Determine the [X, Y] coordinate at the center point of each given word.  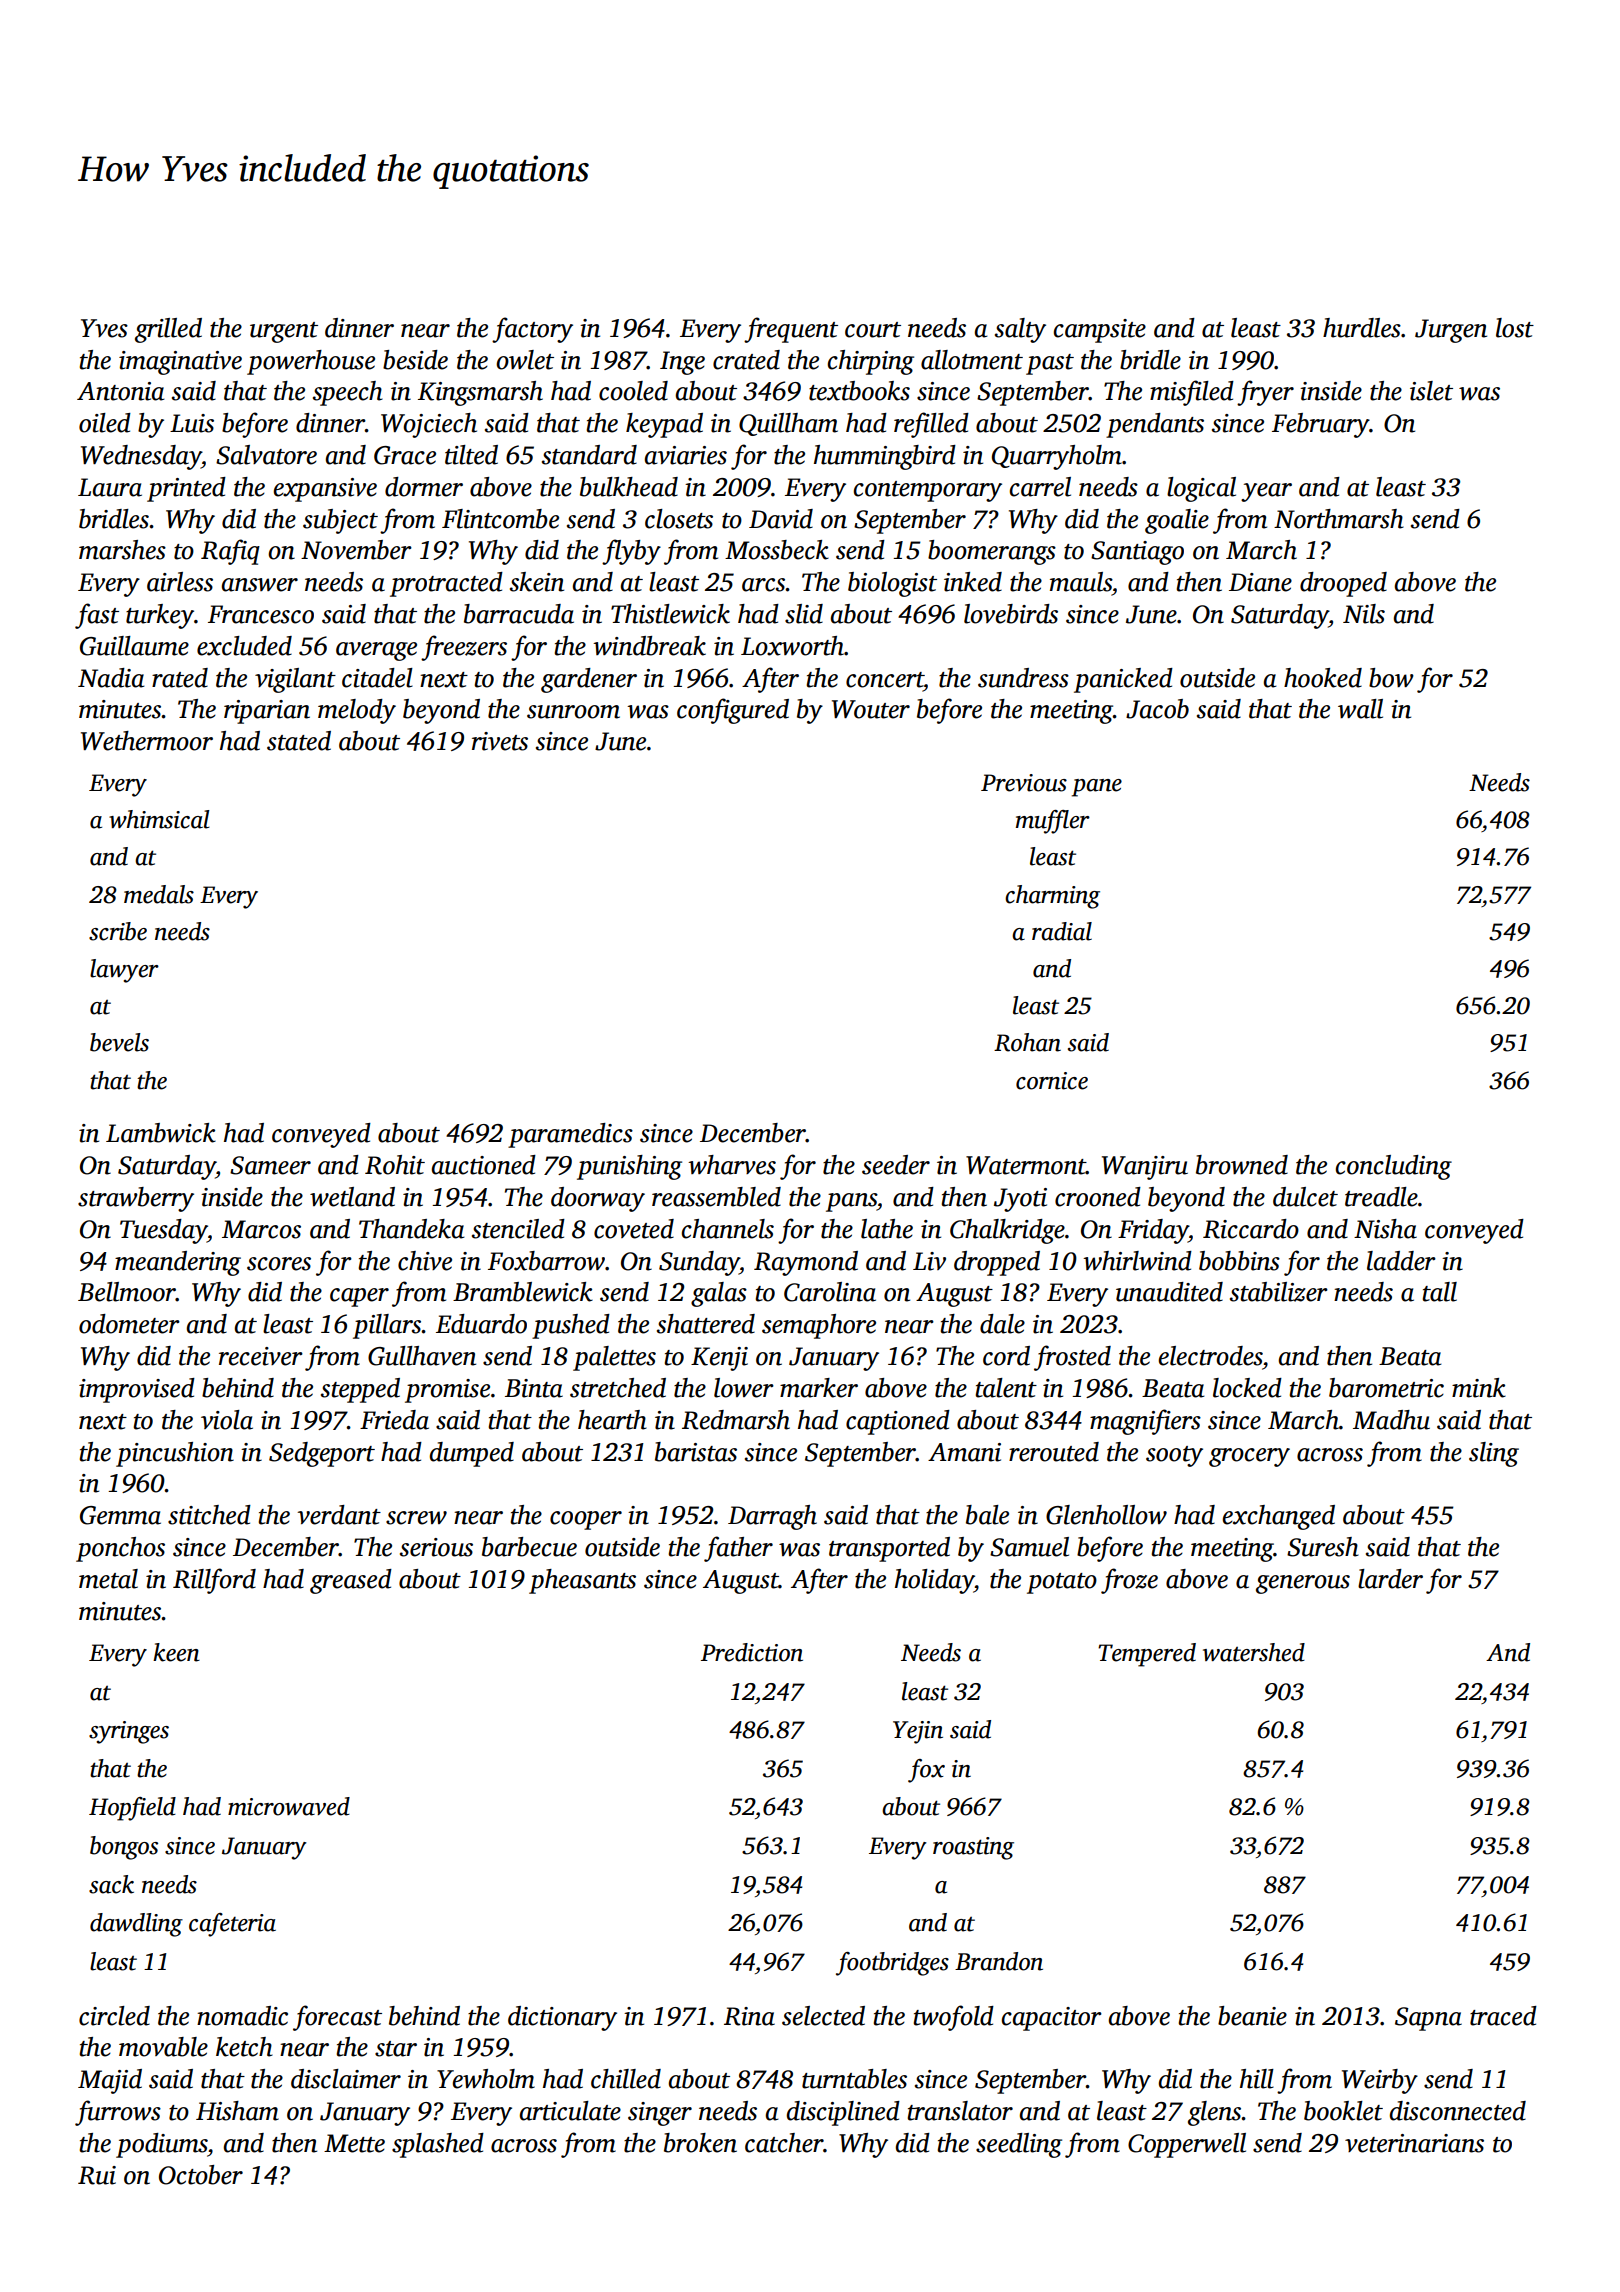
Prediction [752, 1652]
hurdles [1362, 328]
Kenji [719, 1359]
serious [436, 1547]
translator [960, 2111]
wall [1360, 709]
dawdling [136, 1925]
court [873, 330]
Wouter [871, 709]
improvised [137, 1390]
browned [1242, 1165]
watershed [1254, 1652]
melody [357, 711]
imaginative [180, 363]
